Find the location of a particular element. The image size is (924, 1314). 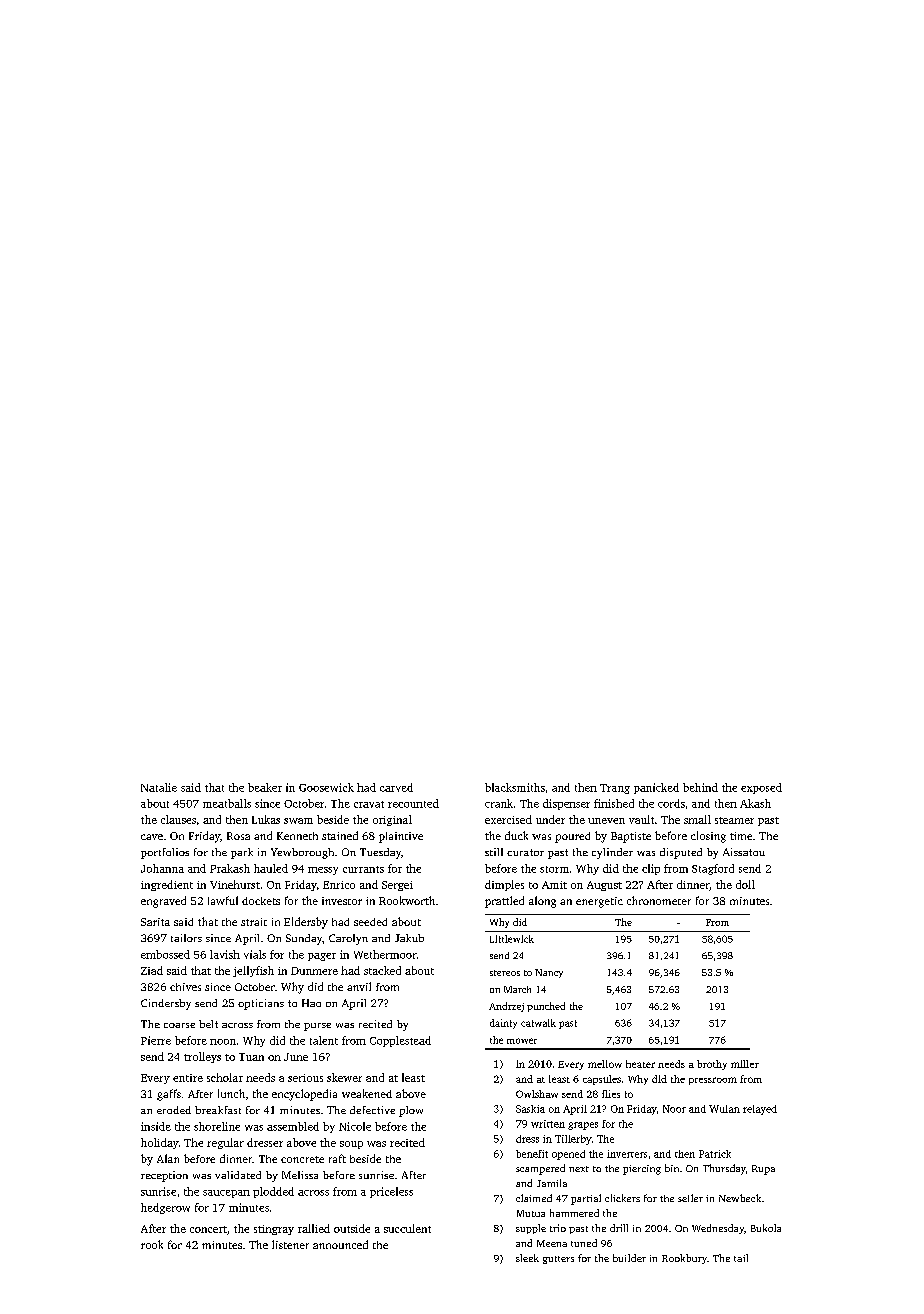

assembled is located at coordinates (293, 1126).
